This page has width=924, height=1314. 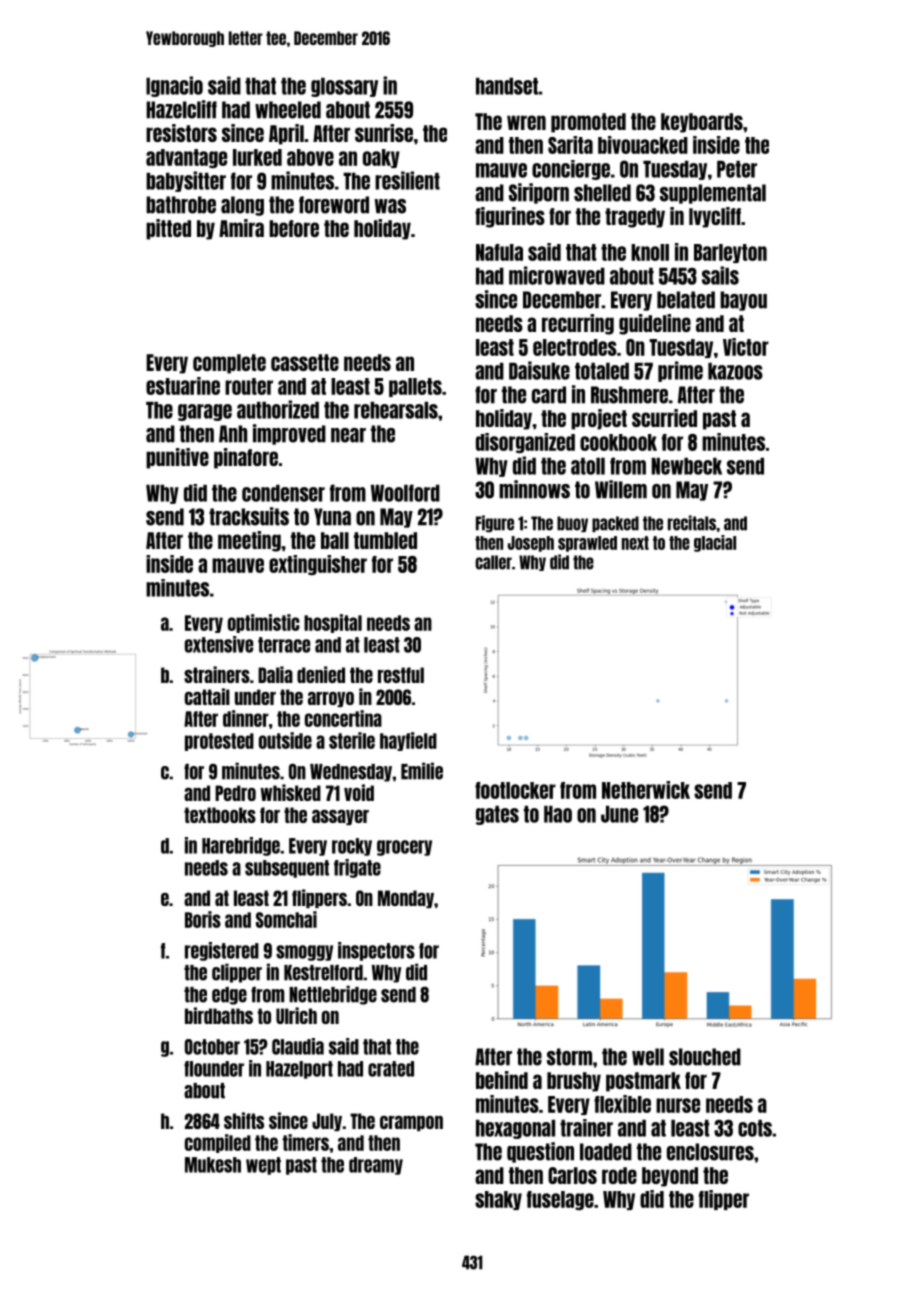 What do you see at coordinates (621, 489) in the page?
I see `Willem` at bounding box center [621, 489].
